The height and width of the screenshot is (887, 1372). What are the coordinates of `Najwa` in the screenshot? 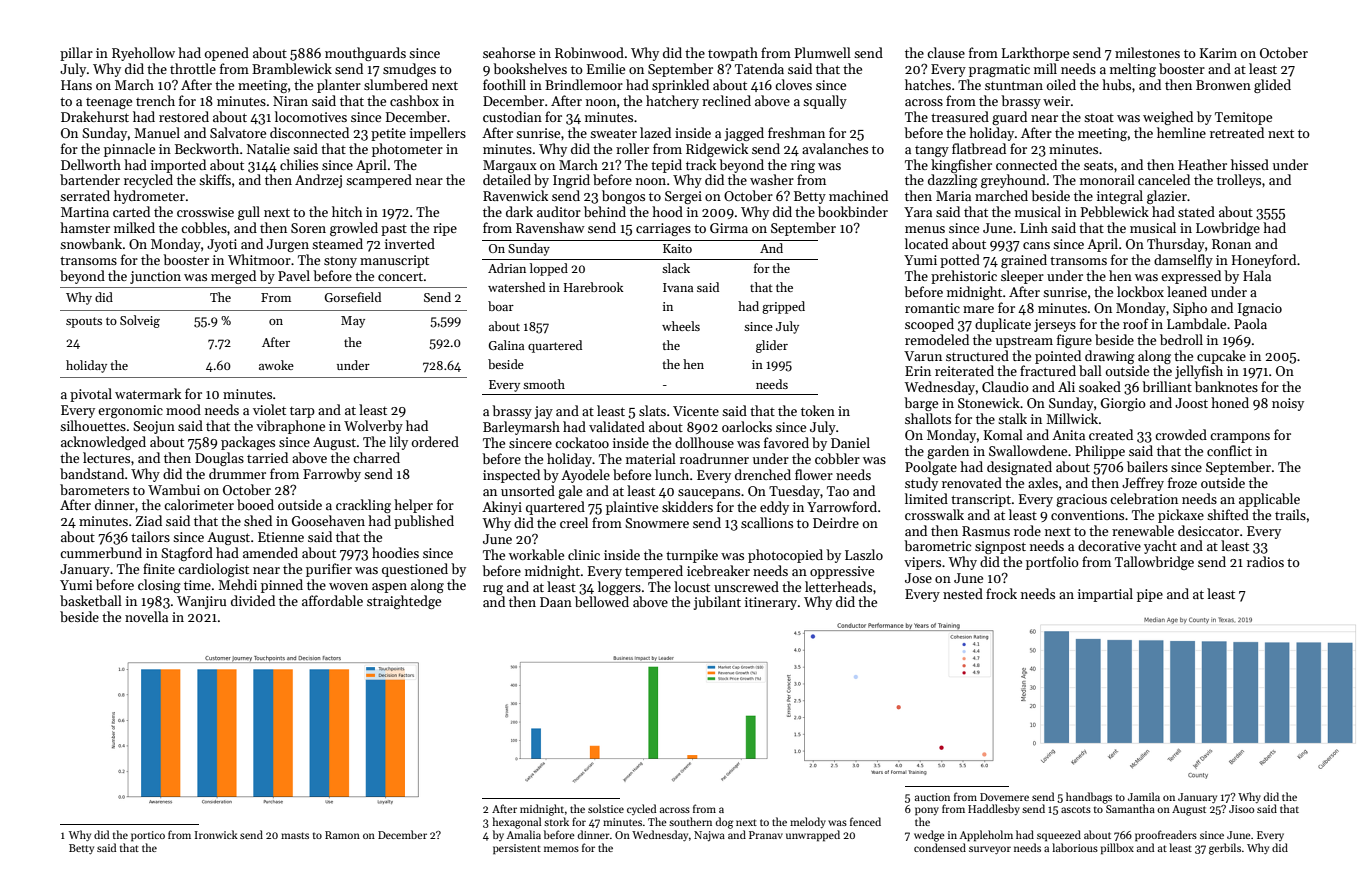 It's located at (709, 836).
